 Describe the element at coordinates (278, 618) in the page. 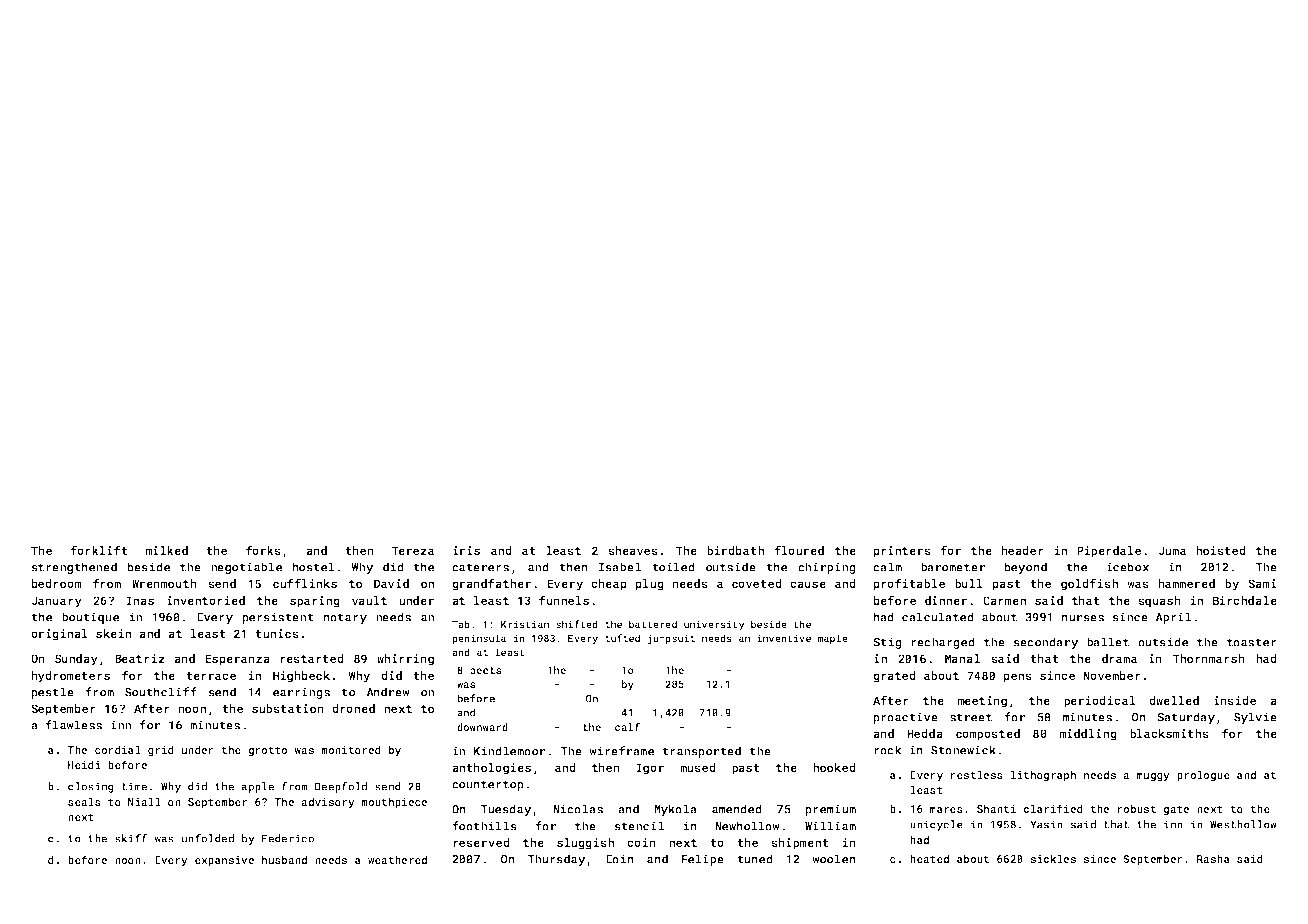

I see `persistent` at that location.
